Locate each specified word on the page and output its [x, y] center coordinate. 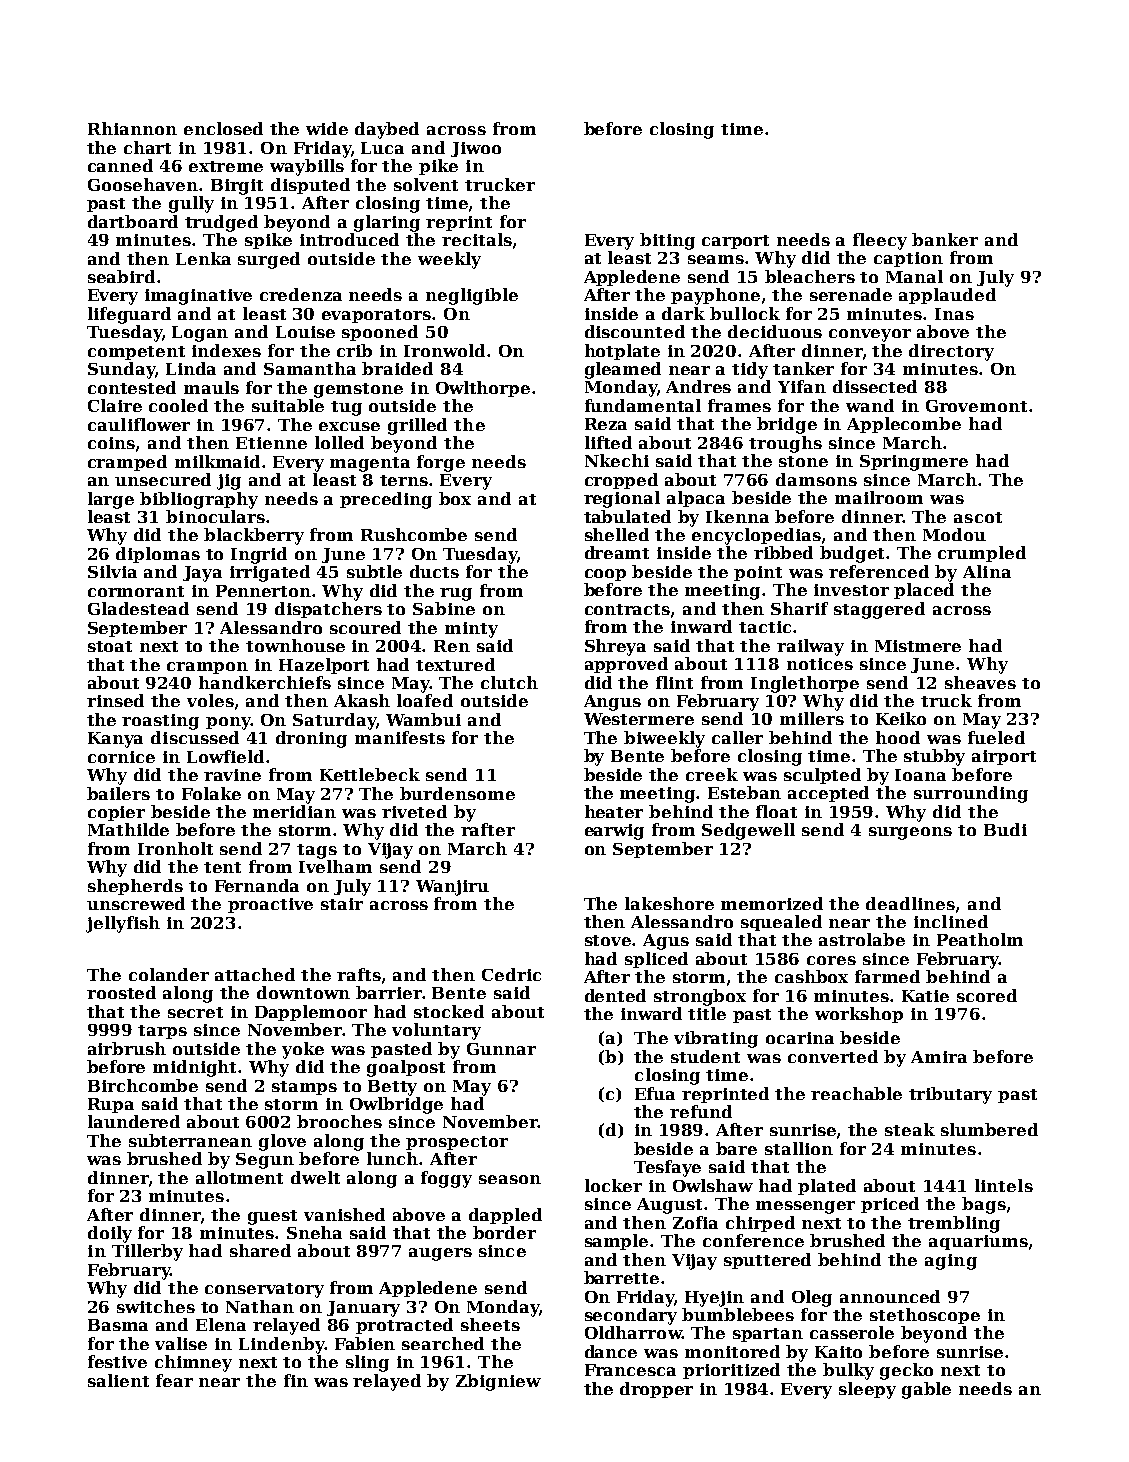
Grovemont [976, 406]
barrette [621, 1277]
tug [346, 408]
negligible [472, 296]
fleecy [880, 241]
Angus [612, 703]
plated [827, 1187]
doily [110, 1234]
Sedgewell [748, 831]
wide [327, 128]
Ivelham [335, 866]
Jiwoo [476, 149]
